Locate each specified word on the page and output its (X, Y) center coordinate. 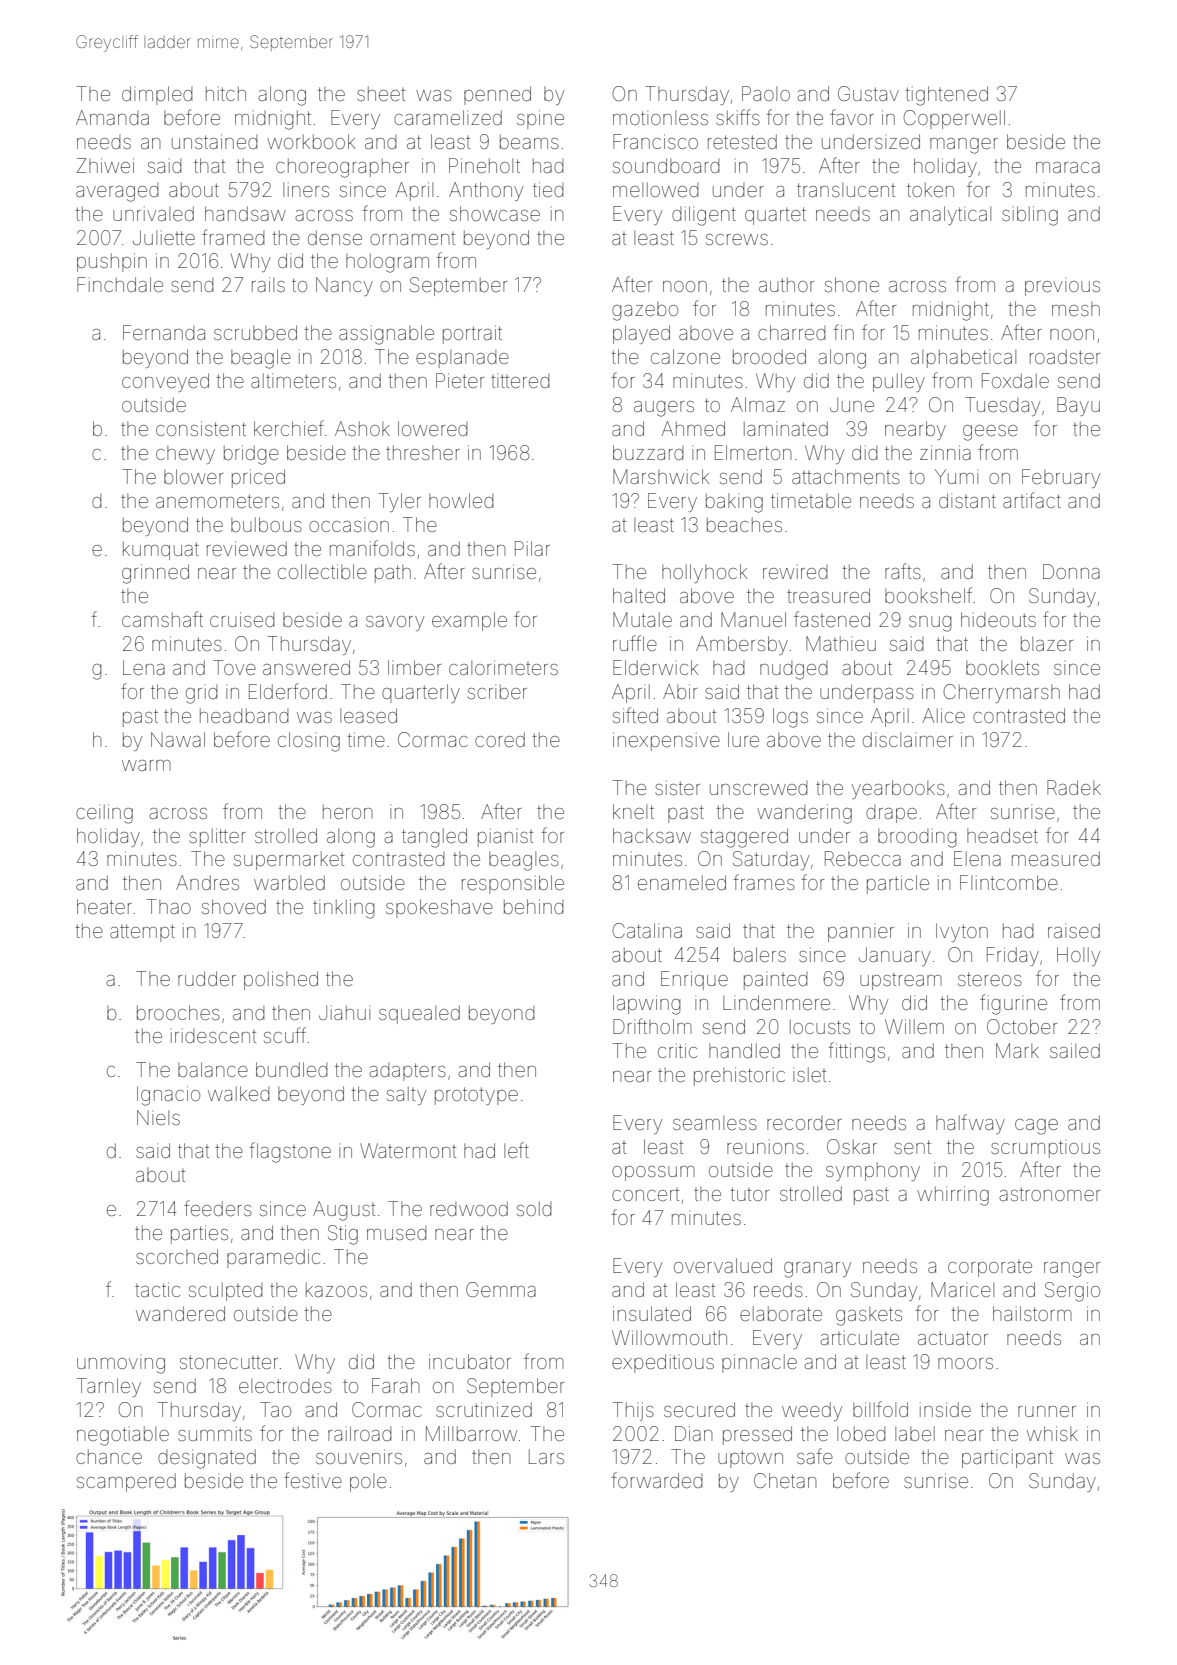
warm (146, 765)
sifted (635, 715)
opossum (653, 1173)
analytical (950, 215)
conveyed (165, 382)
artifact (1032, 500)
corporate (990, 1268)
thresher (423, 452)
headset (1002, 835)
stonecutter (229, 1362)
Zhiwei (105, 165)
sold (534, 1208)
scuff (285, 1035)
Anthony (486, 191)
